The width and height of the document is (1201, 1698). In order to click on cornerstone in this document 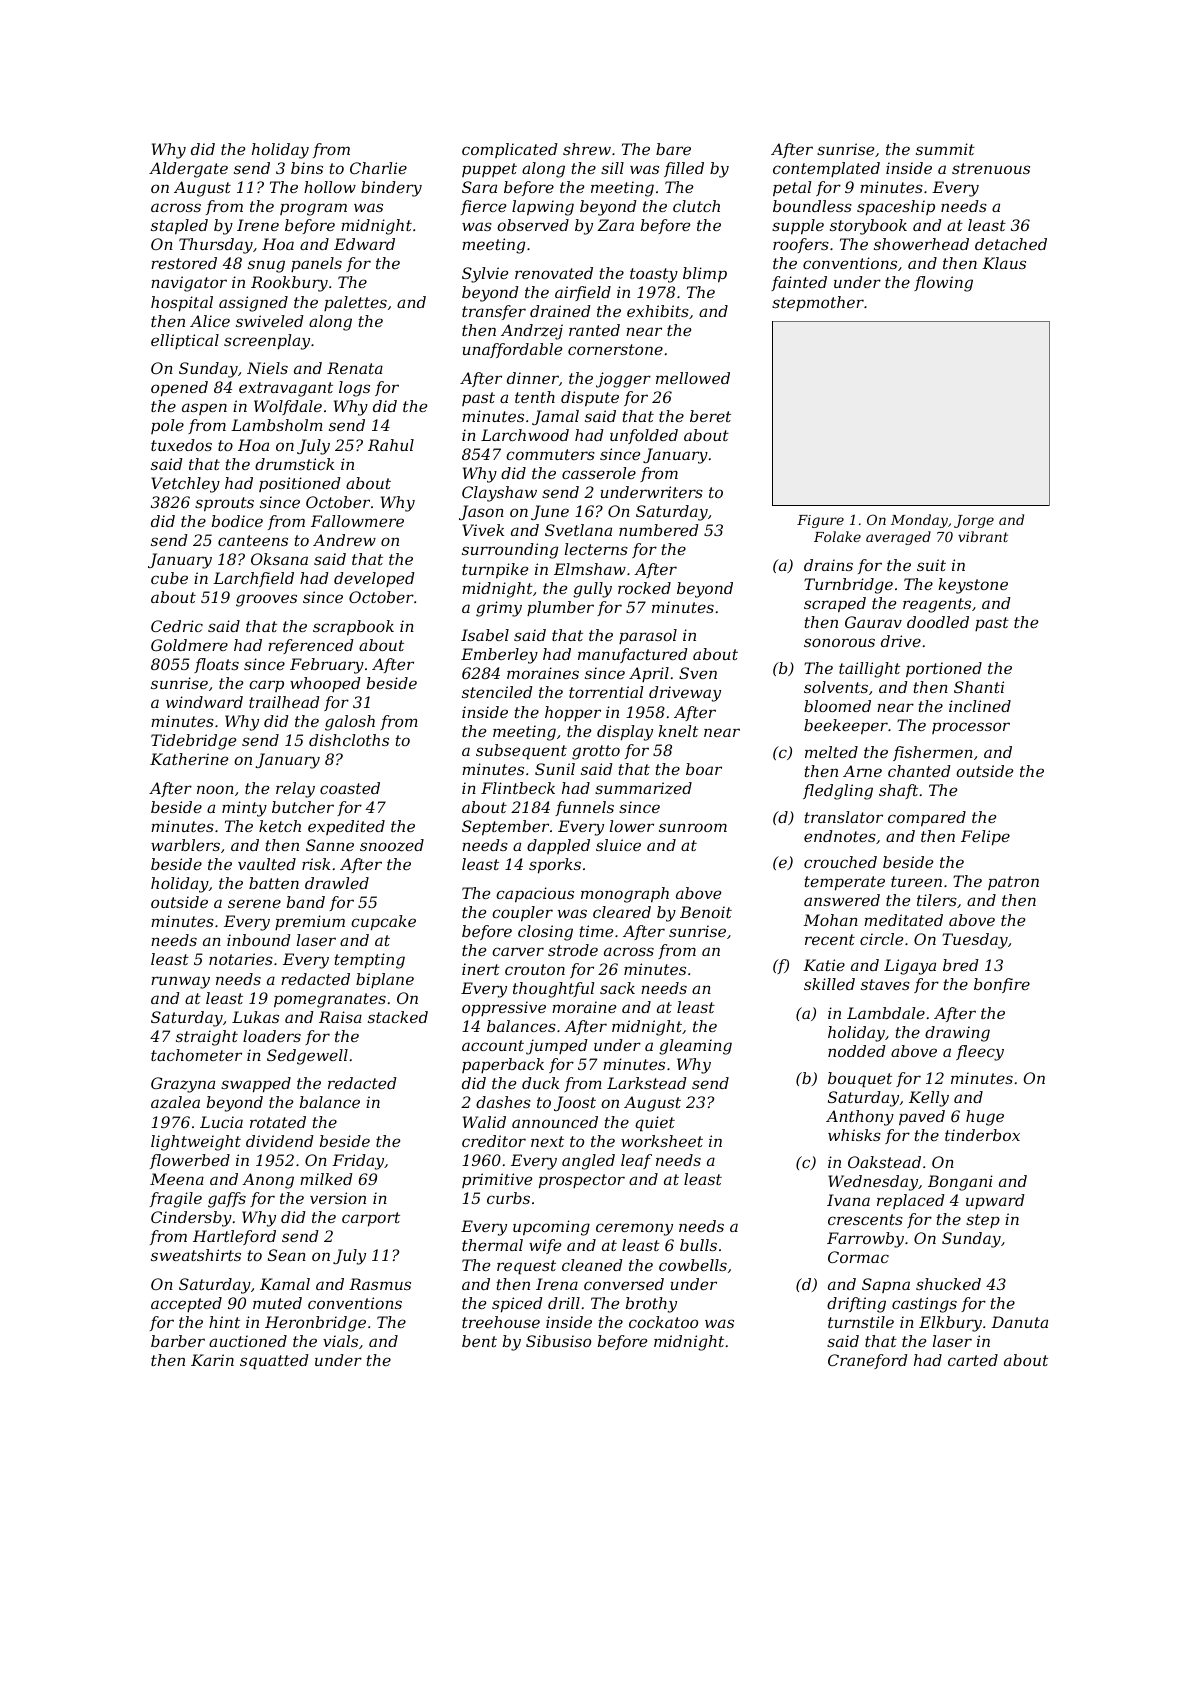, I will do `click(615, 349)`.
